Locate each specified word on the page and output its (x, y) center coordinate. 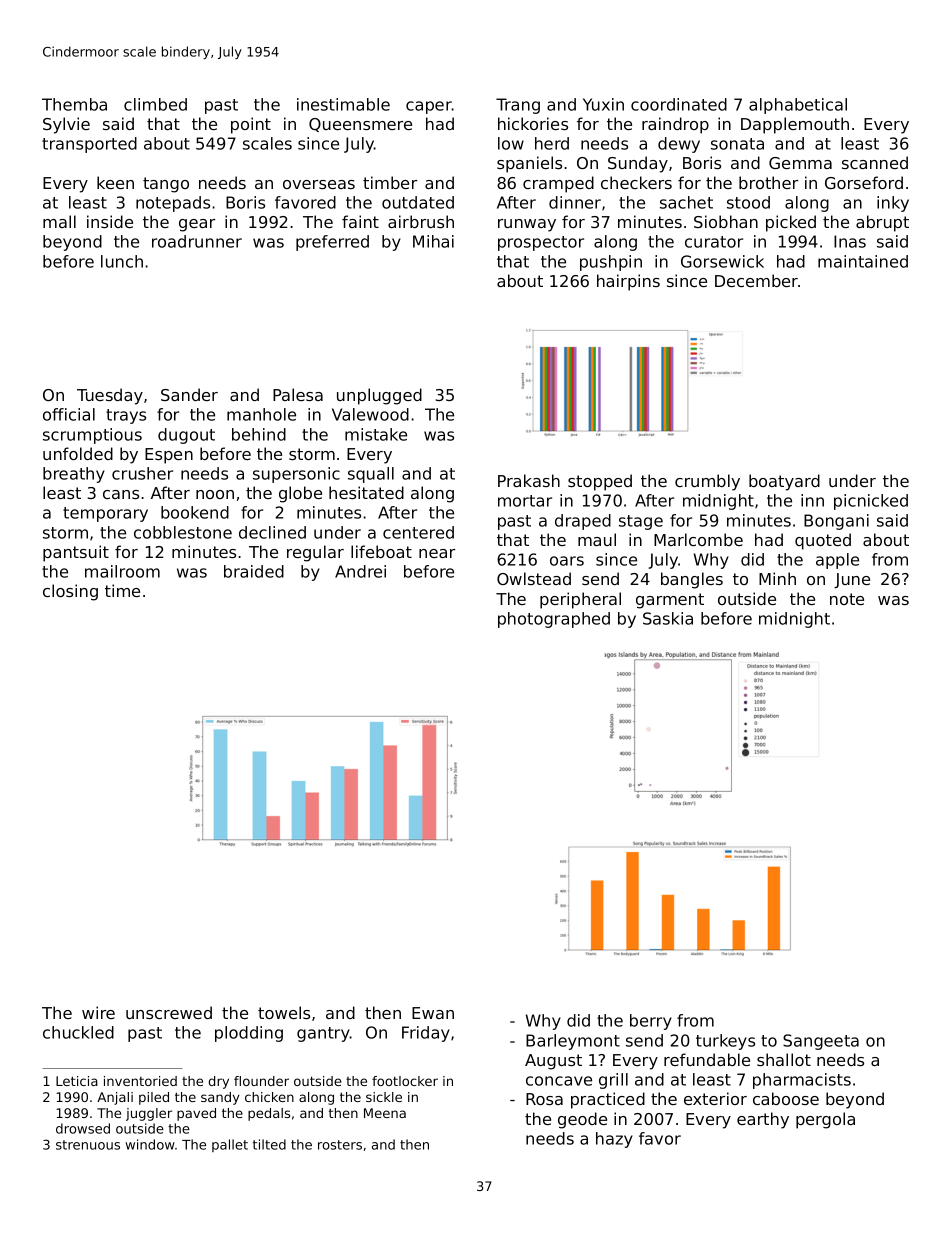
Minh (777, 578)
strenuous (88, 1145)
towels (284, 1012)
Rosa (544, 1099)
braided (254, 571)
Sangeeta (821, 1042)
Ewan (433, 1013)
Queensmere (360, 125)
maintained (863, 261)
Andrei (360, 571)
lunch (122, 261)
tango (166, 185)
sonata (737, 144)
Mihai (433, 241)
